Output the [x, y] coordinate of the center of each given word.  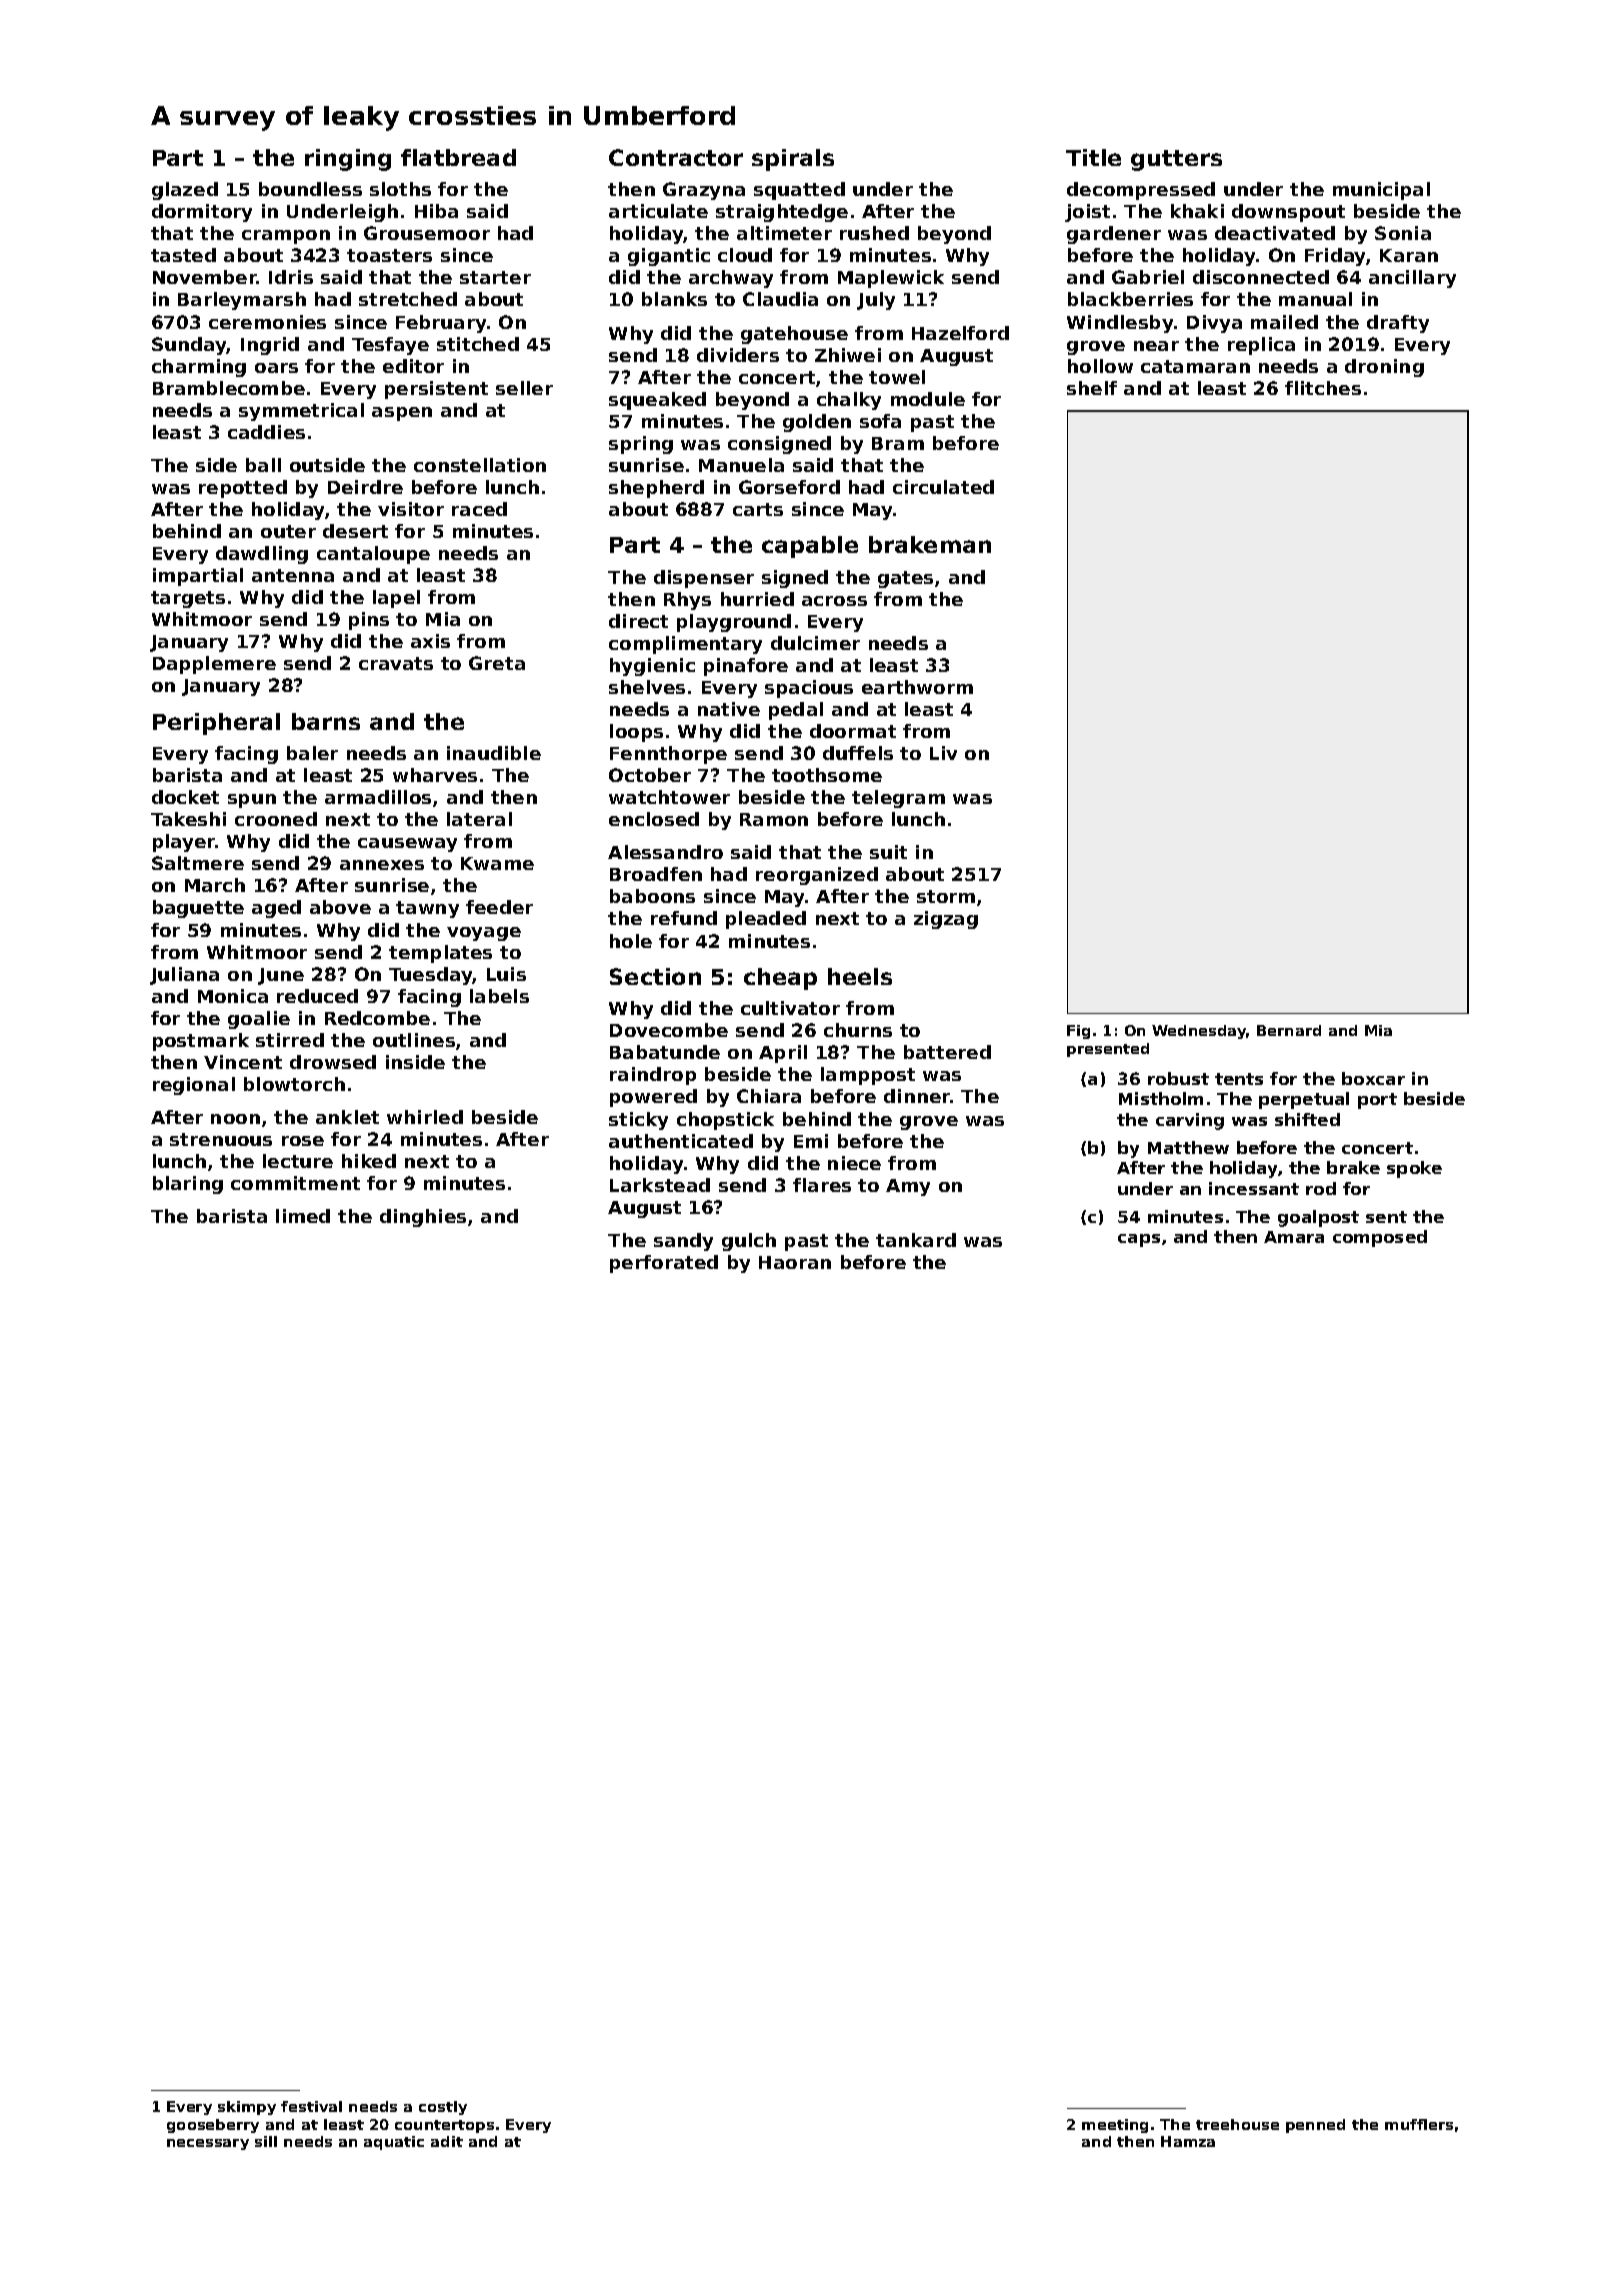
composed [1380, 1238]
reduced [317, 996]
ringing [348, 160]
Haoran [795, 1262]
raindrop [653, 1076]
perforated [664, 1264]
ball [263, 465]
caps [1139, 1240]
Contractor [676, 157]
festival [311, 2106]
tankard [916, 1240]
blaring [188, 1185]
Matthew [1188, 1147]
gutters [1176, 160]
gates [905, 579]
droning [1384, 368]
